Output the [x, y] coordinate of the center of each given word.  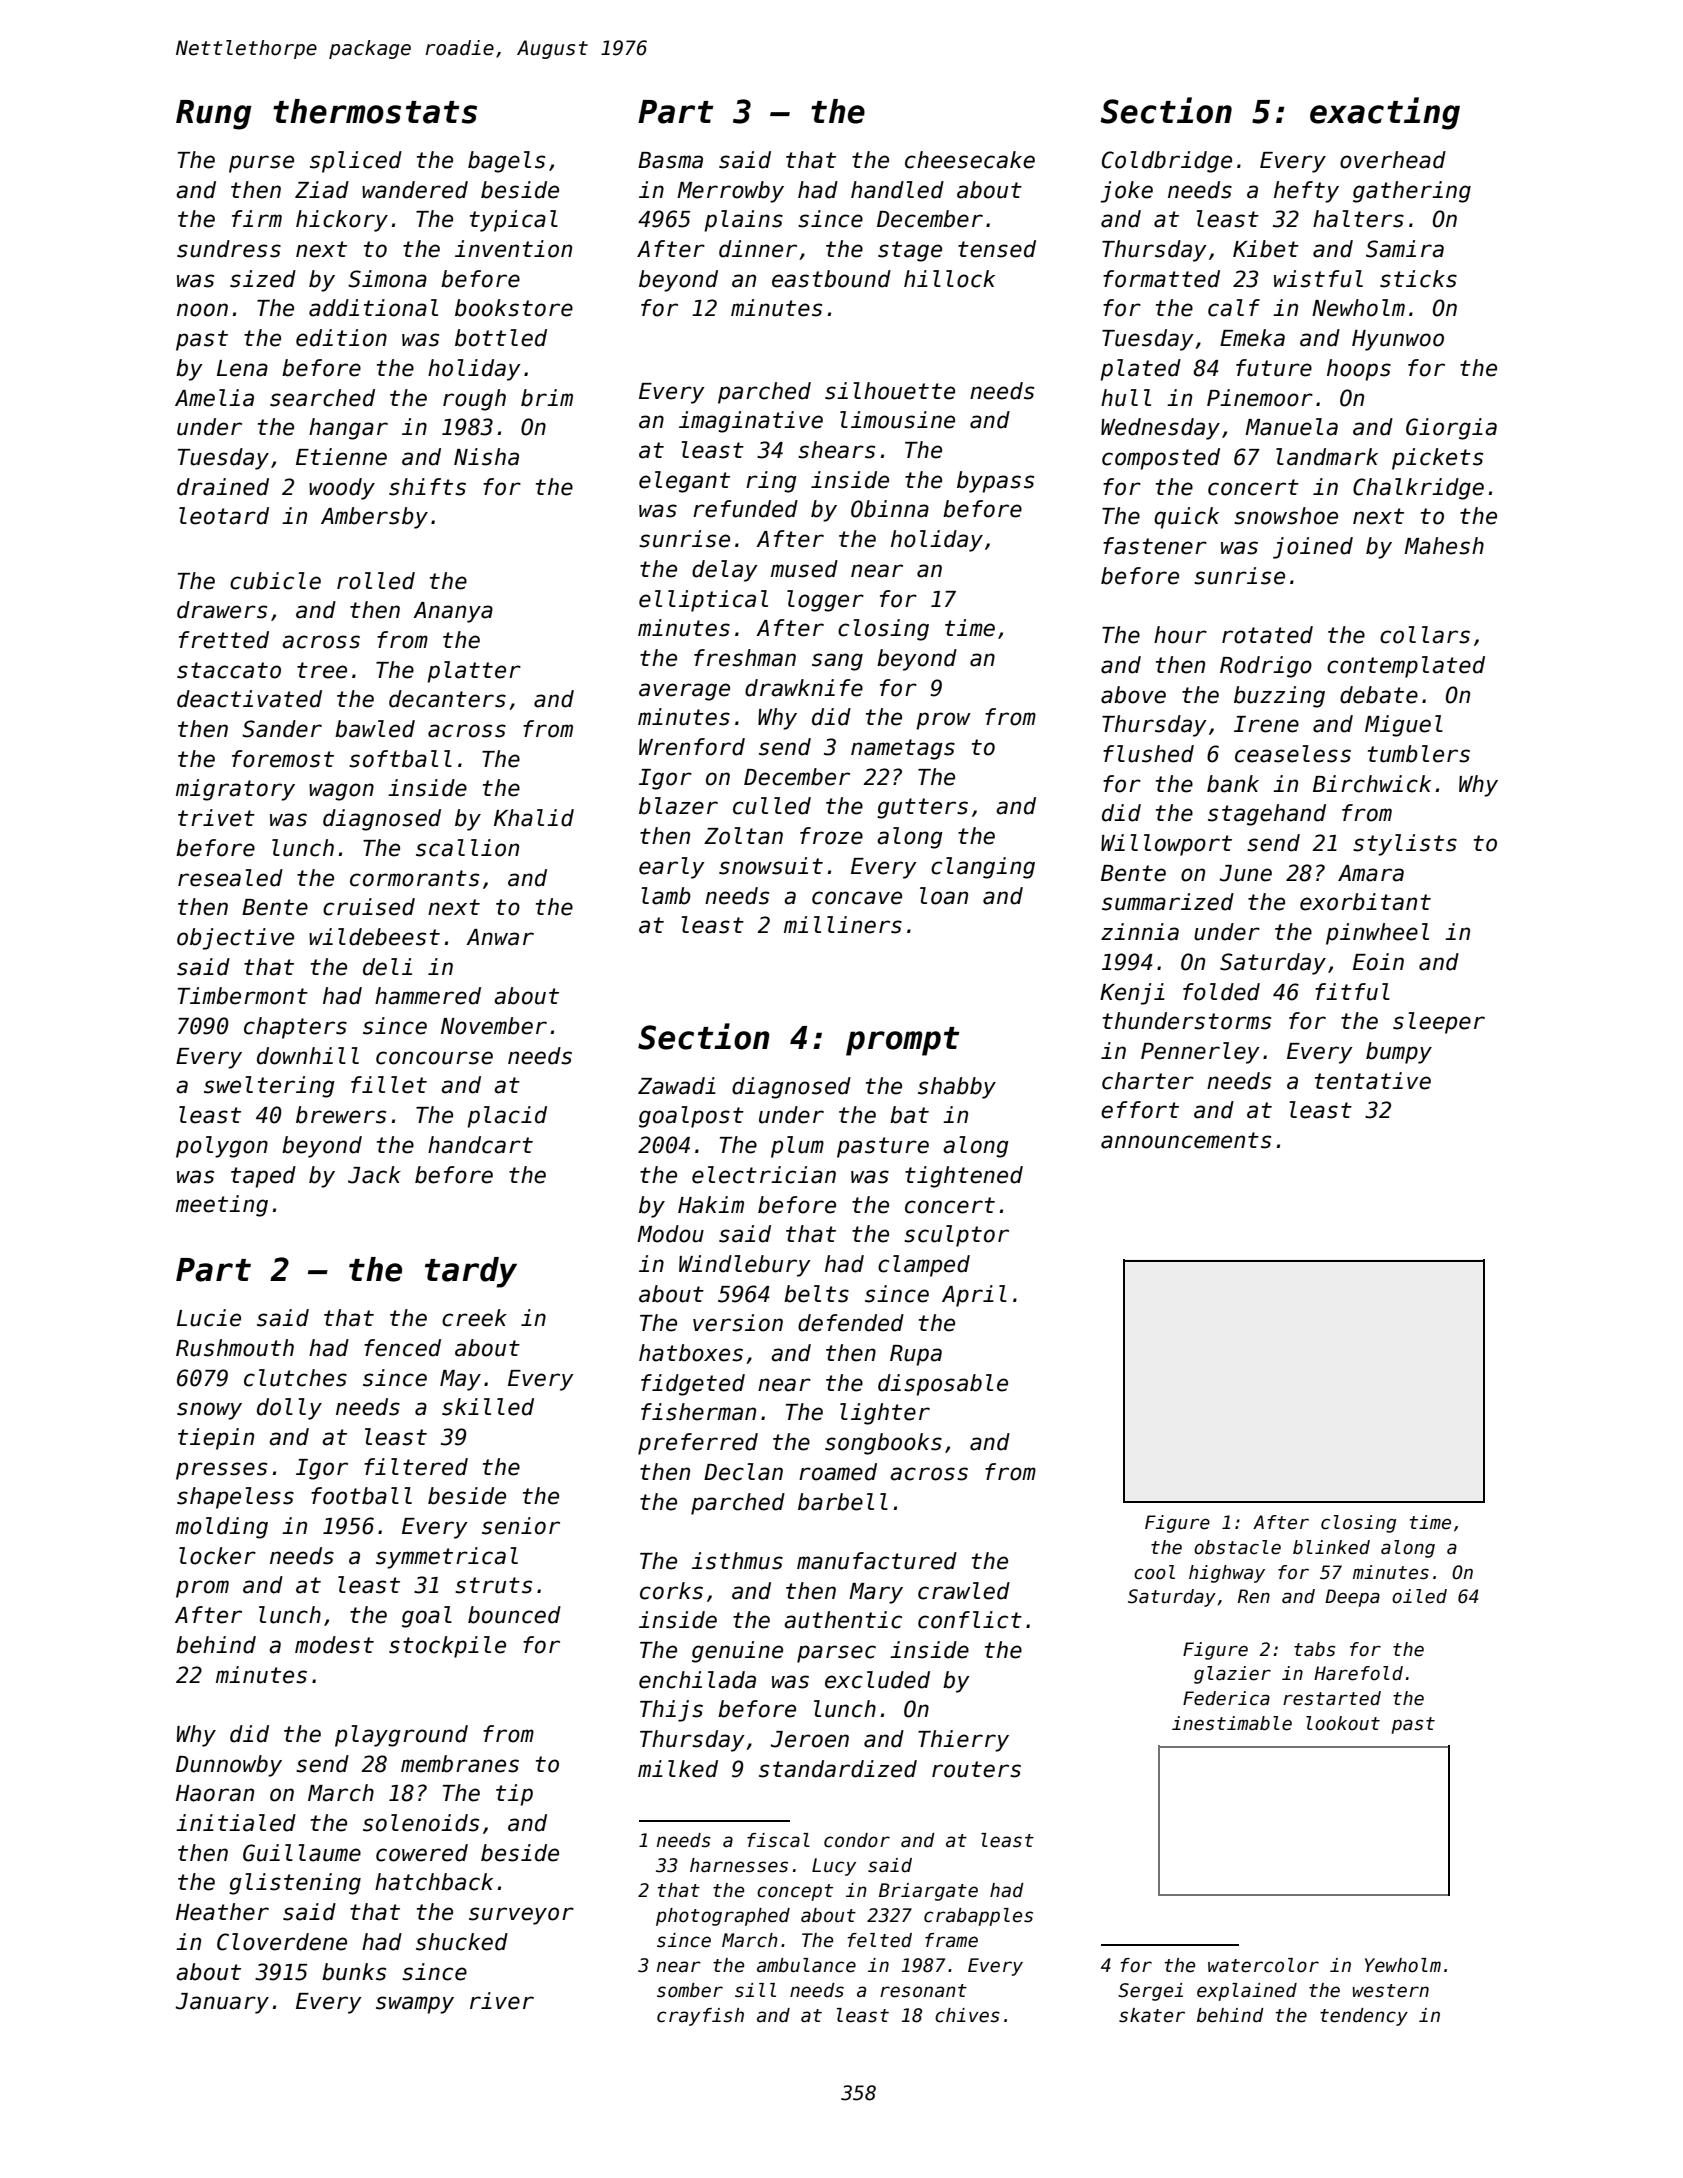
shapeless [235, 1498]
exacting [1385, 113]
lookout [1343, 1723]
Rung [213, 115]
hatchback [434, 1882]
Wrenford [692, 747]
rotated [1267, 635]
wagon [341, 792]
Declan [743, 1472]
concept [795, 1892]
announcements [1186, 1140]
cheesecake [970, 160]
